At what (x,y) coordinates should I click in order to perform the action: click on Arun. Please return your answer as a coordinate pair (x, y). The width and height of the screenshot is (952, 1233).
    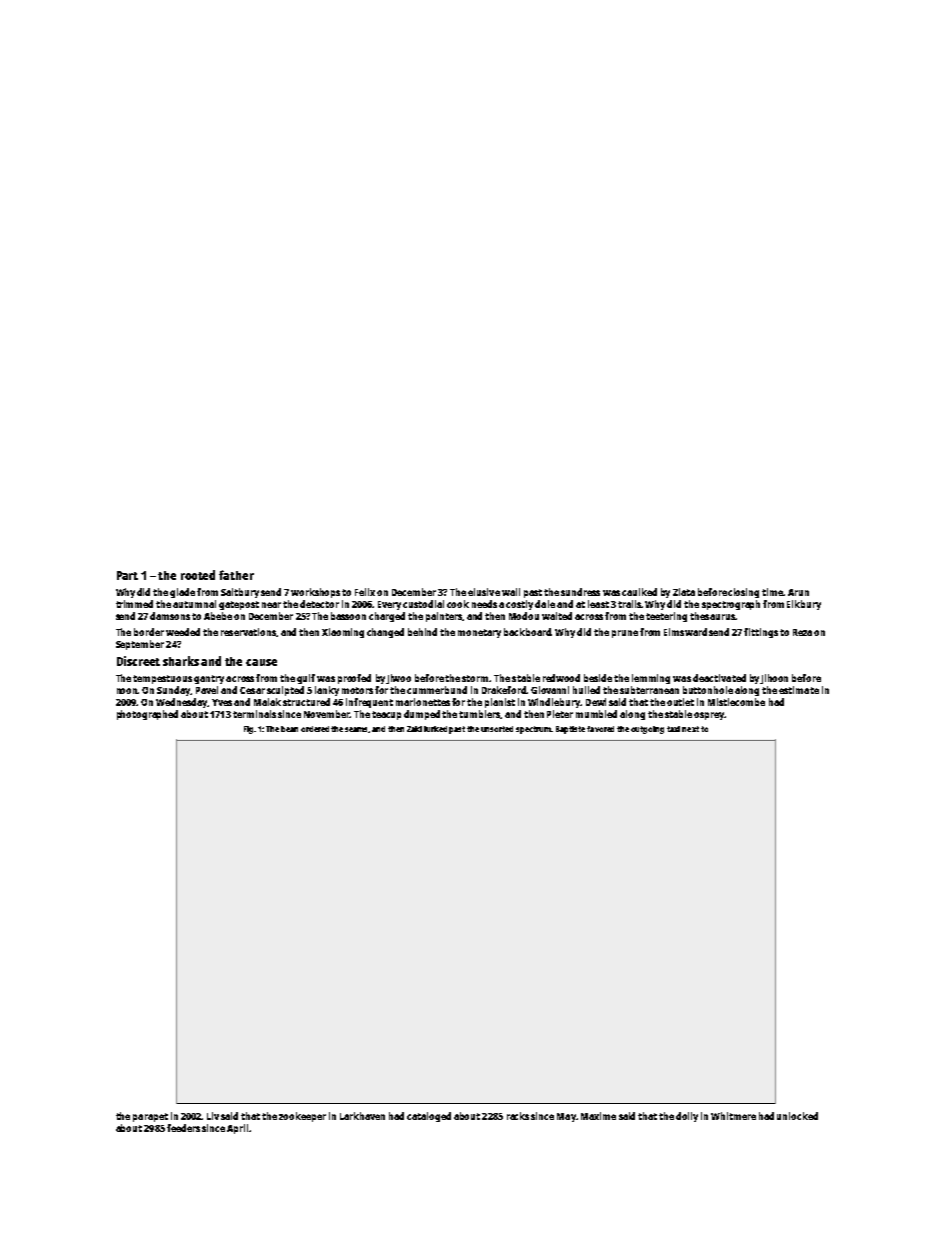
    Looking at the image, I should click on (798, 592).
